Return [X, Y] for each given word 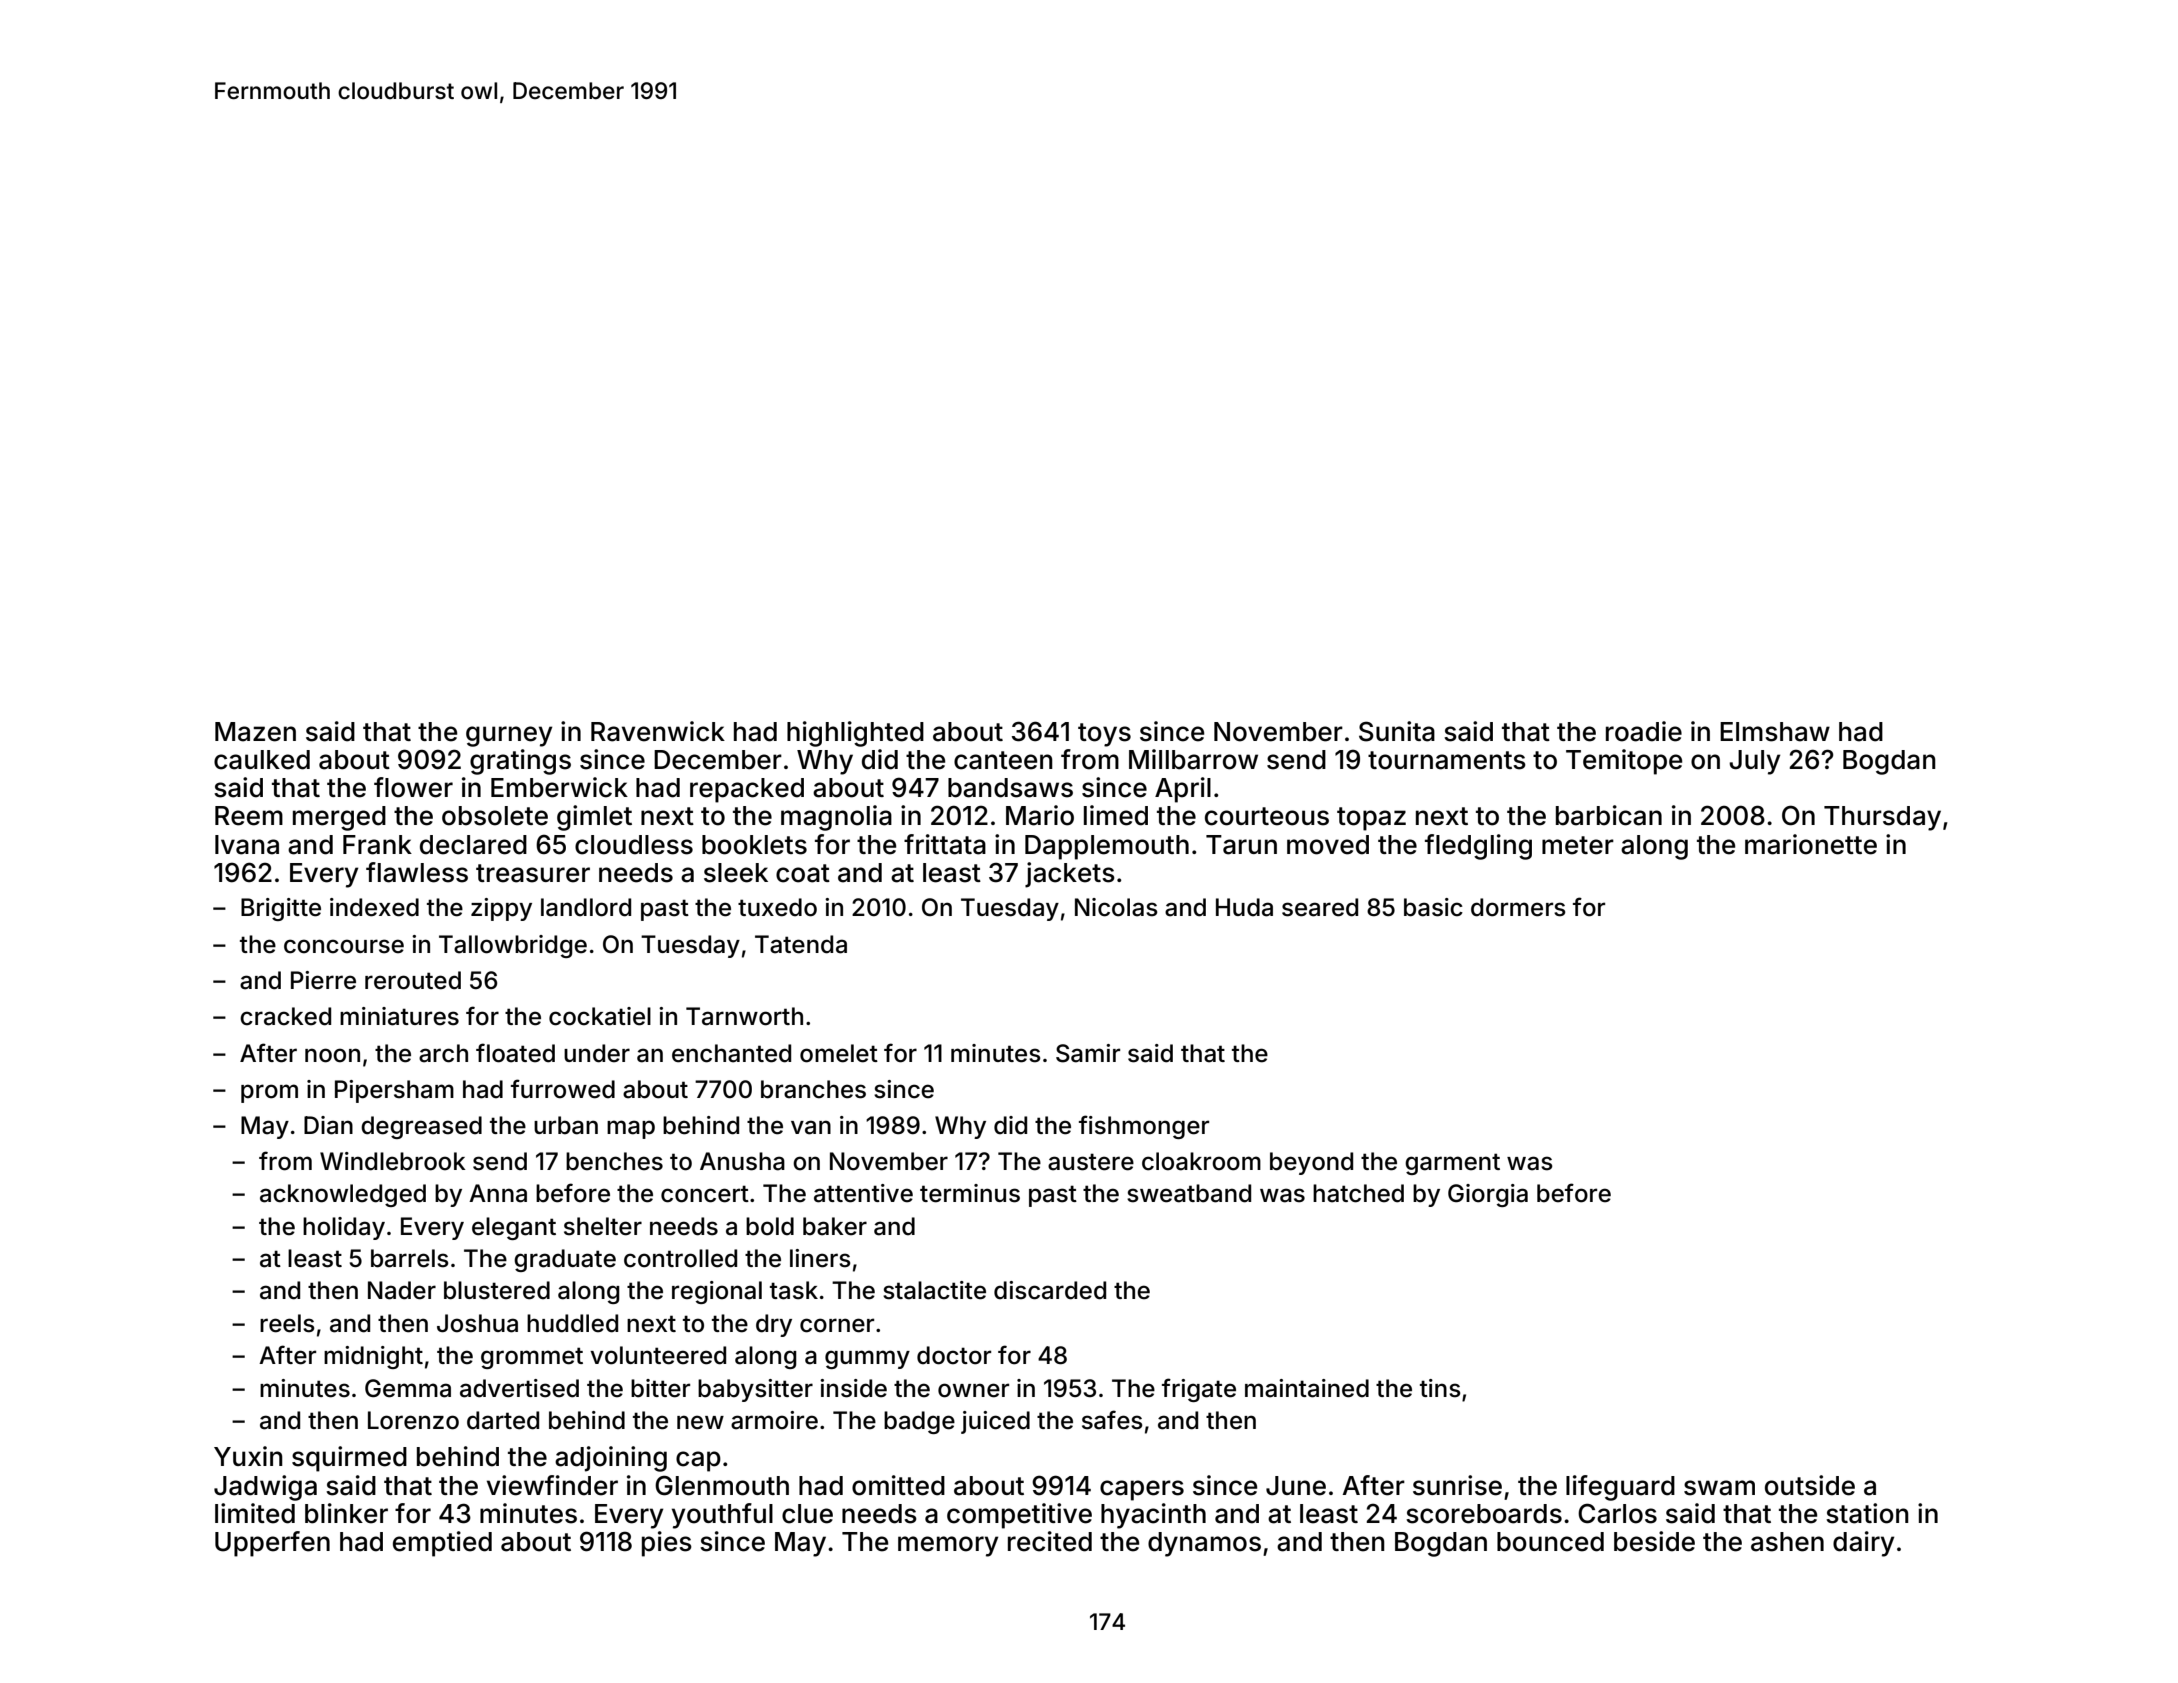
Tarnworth [744, 1016]
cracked [285, 1016]
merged [339, 818]
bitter [660, 1388]
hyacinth [1153, 1516]
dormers [1518, 907]
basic [1433, 907]
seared [1320, 907]
